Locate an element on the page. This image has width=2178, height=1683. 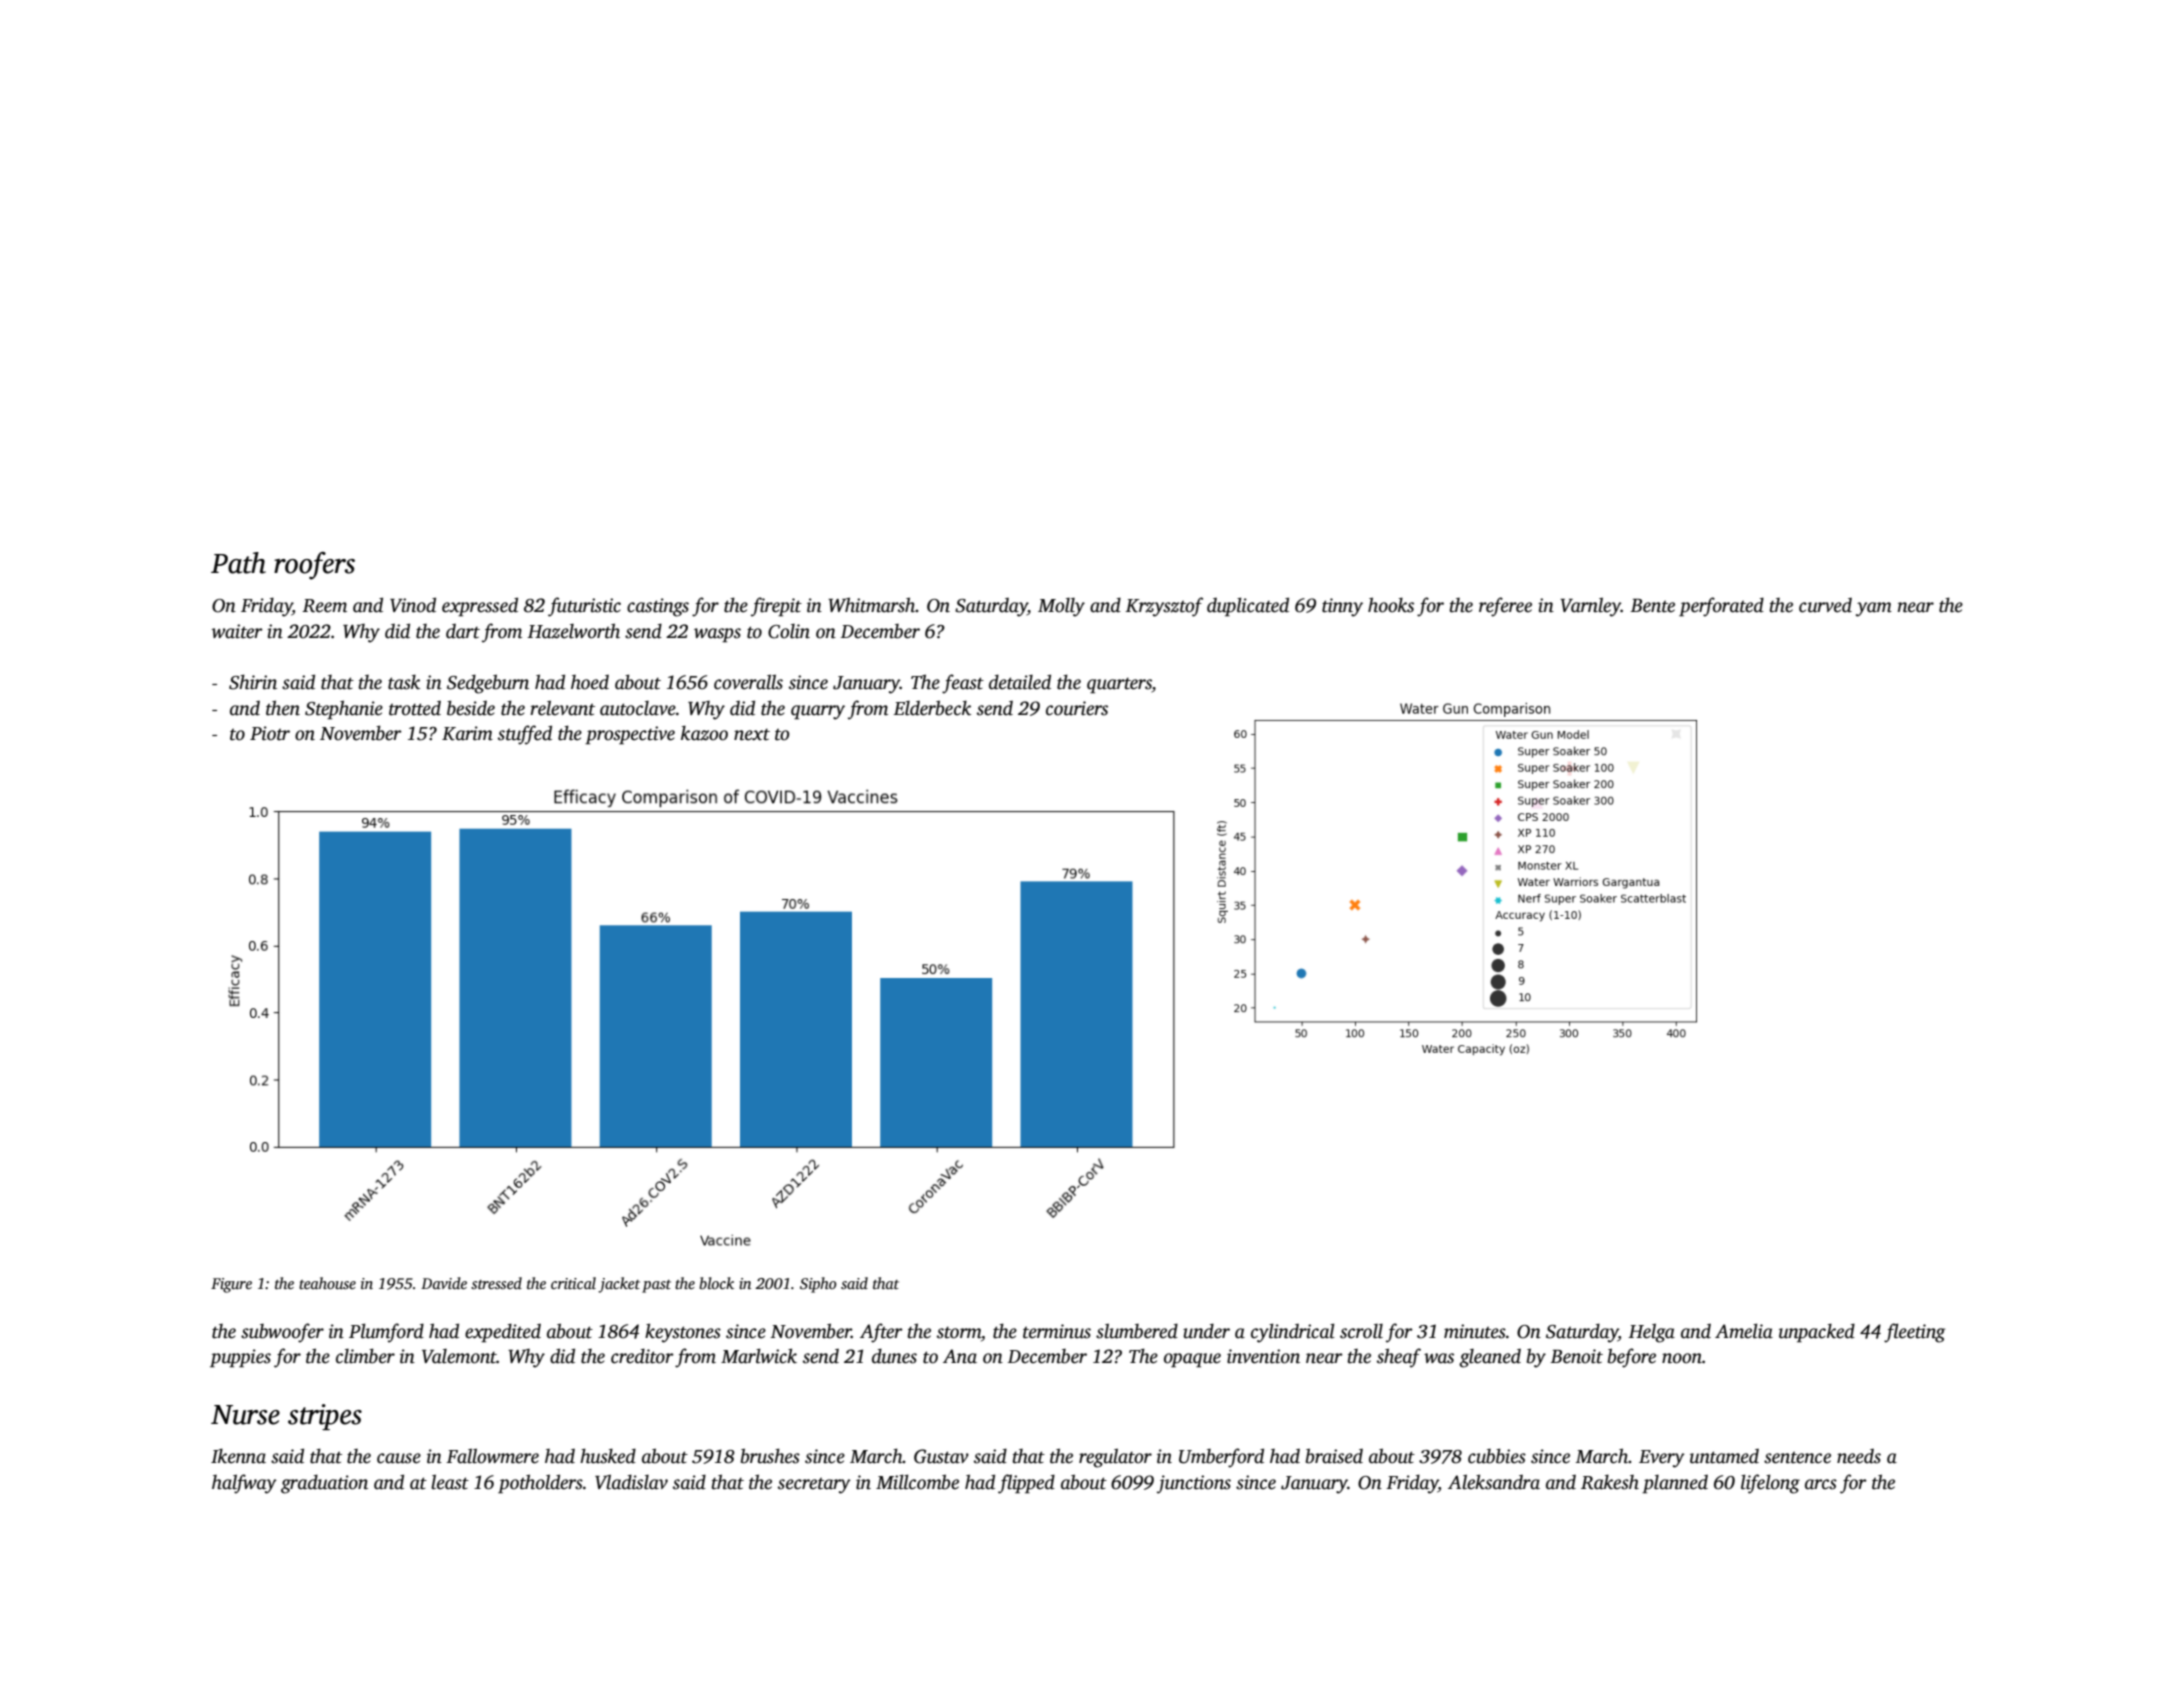
Amelia is located at coordinates (1744, 1331).
